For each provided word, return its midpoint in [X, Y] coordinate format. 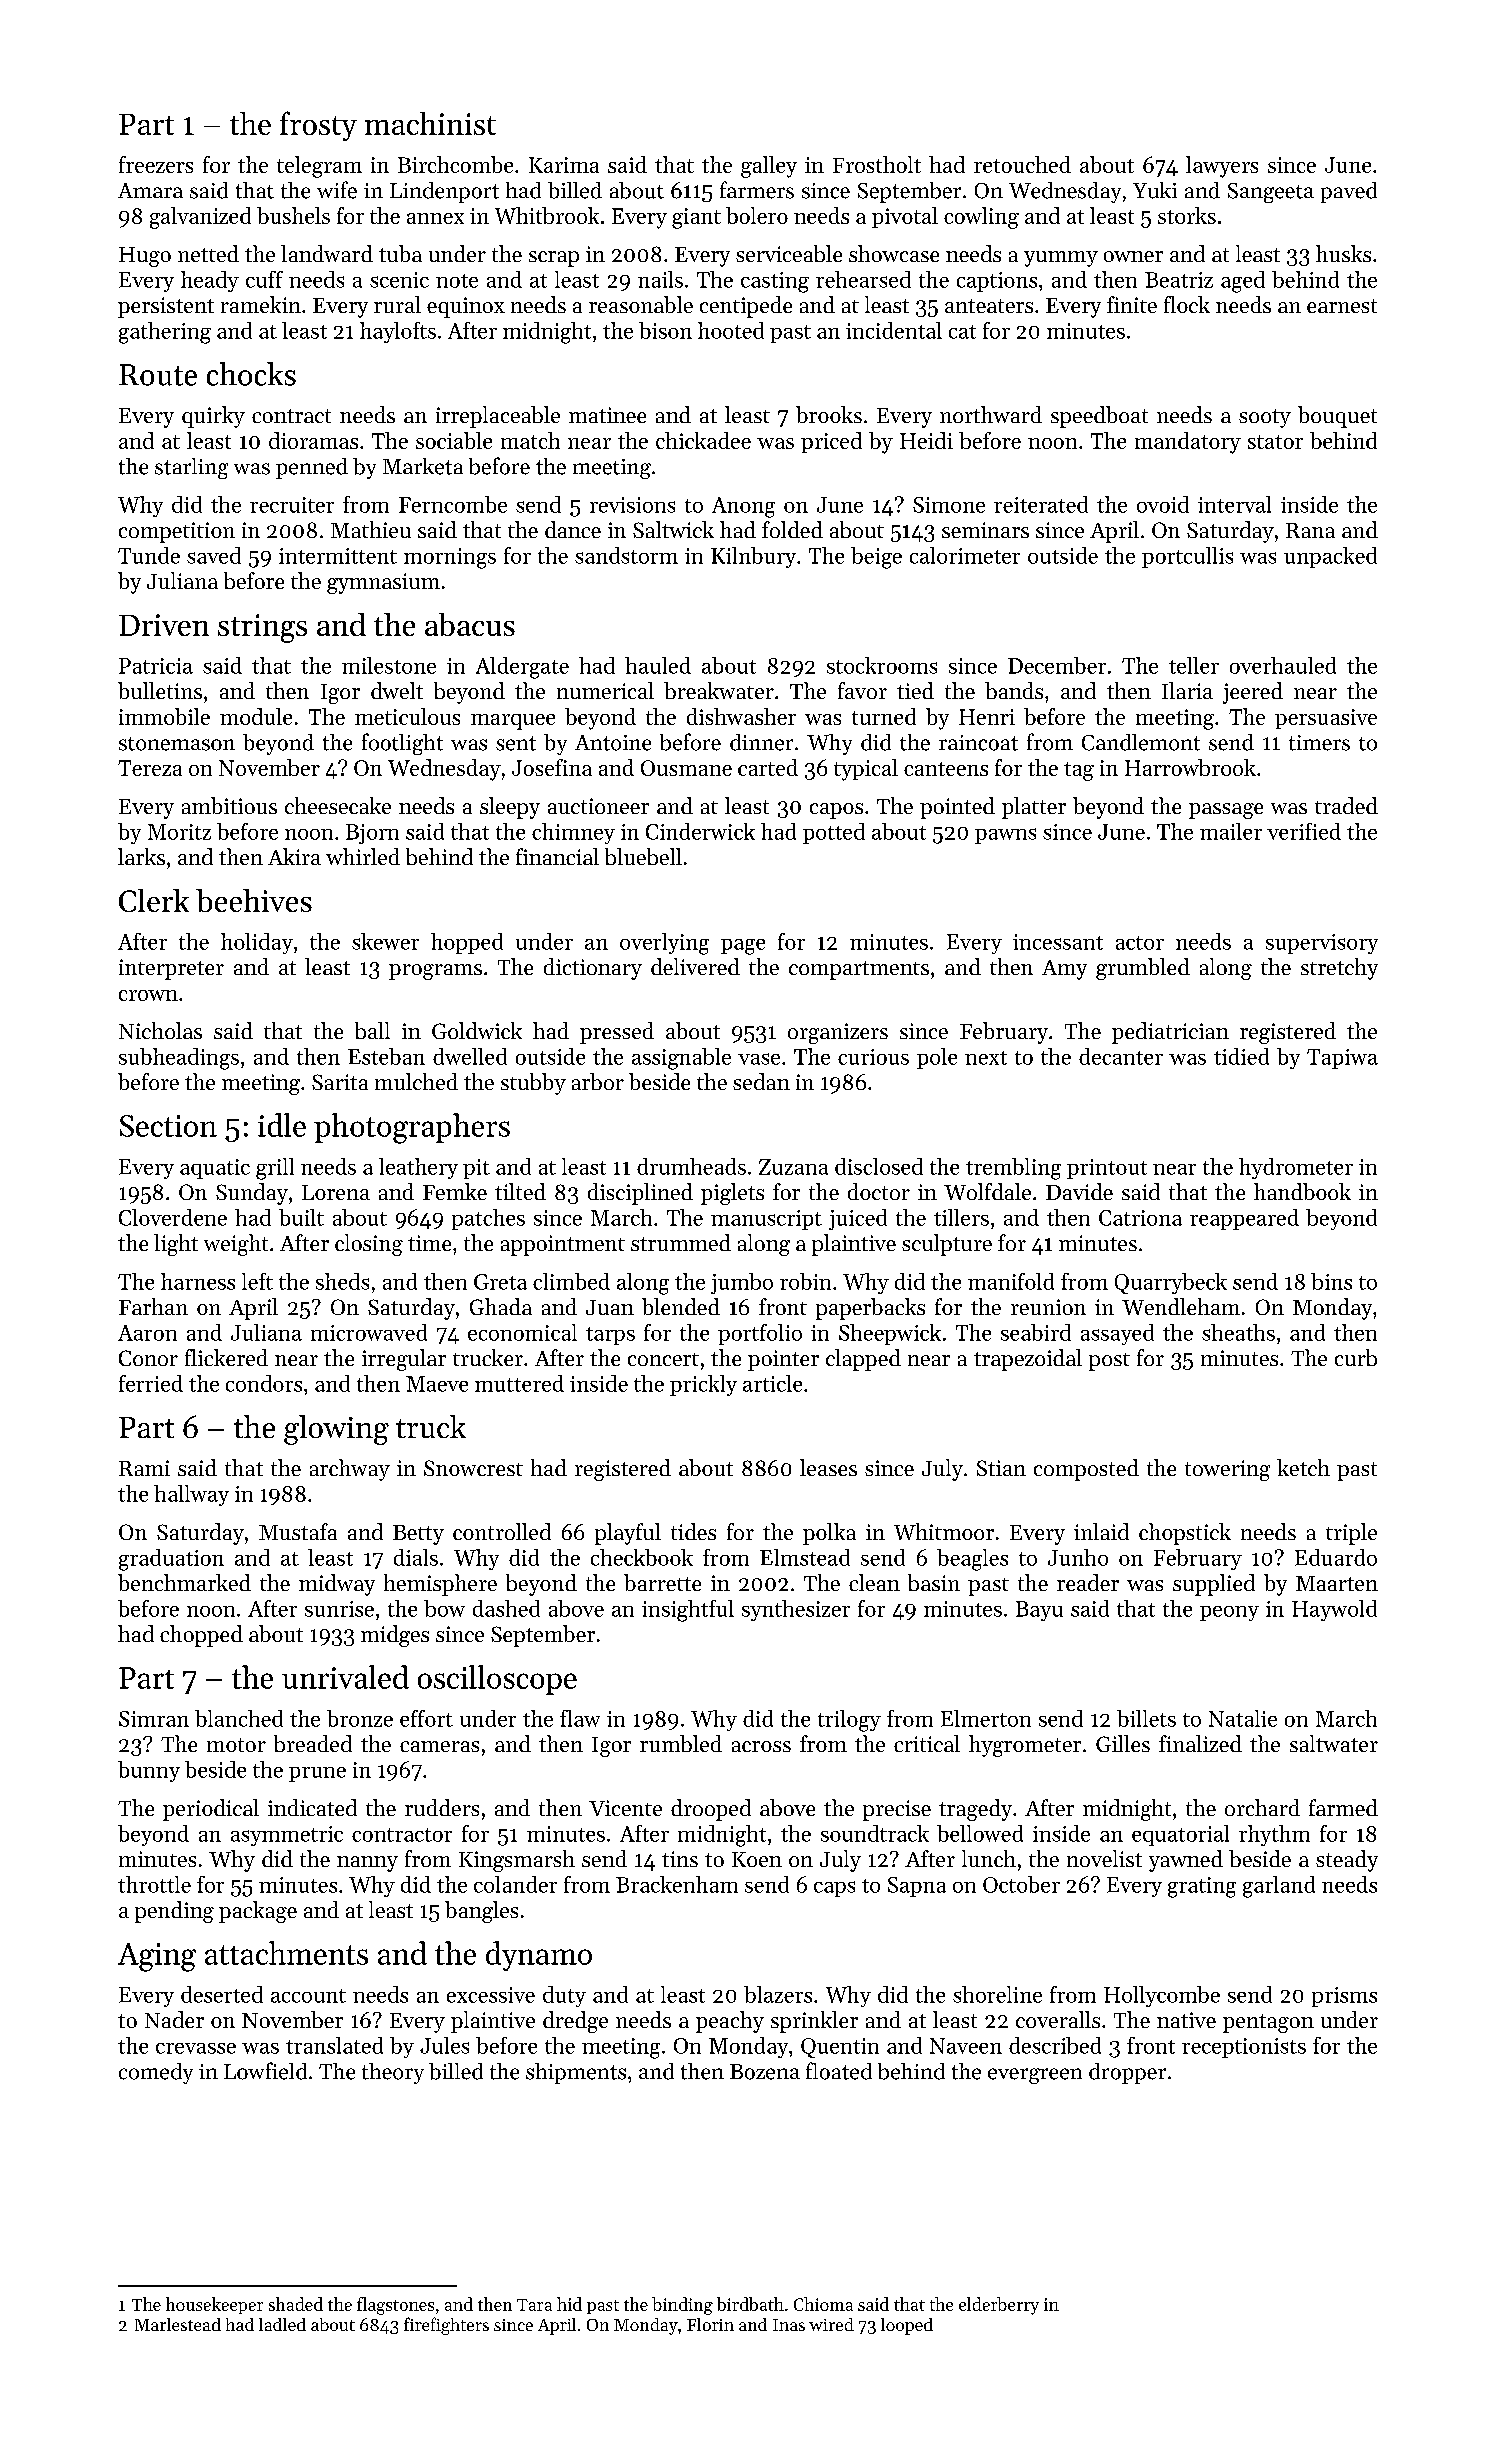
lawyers [1222, 167]
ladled [282, 2324]
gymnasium [383, 583]
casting [775, 282]
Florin [710, 2324]
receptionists [1244, 2048]
